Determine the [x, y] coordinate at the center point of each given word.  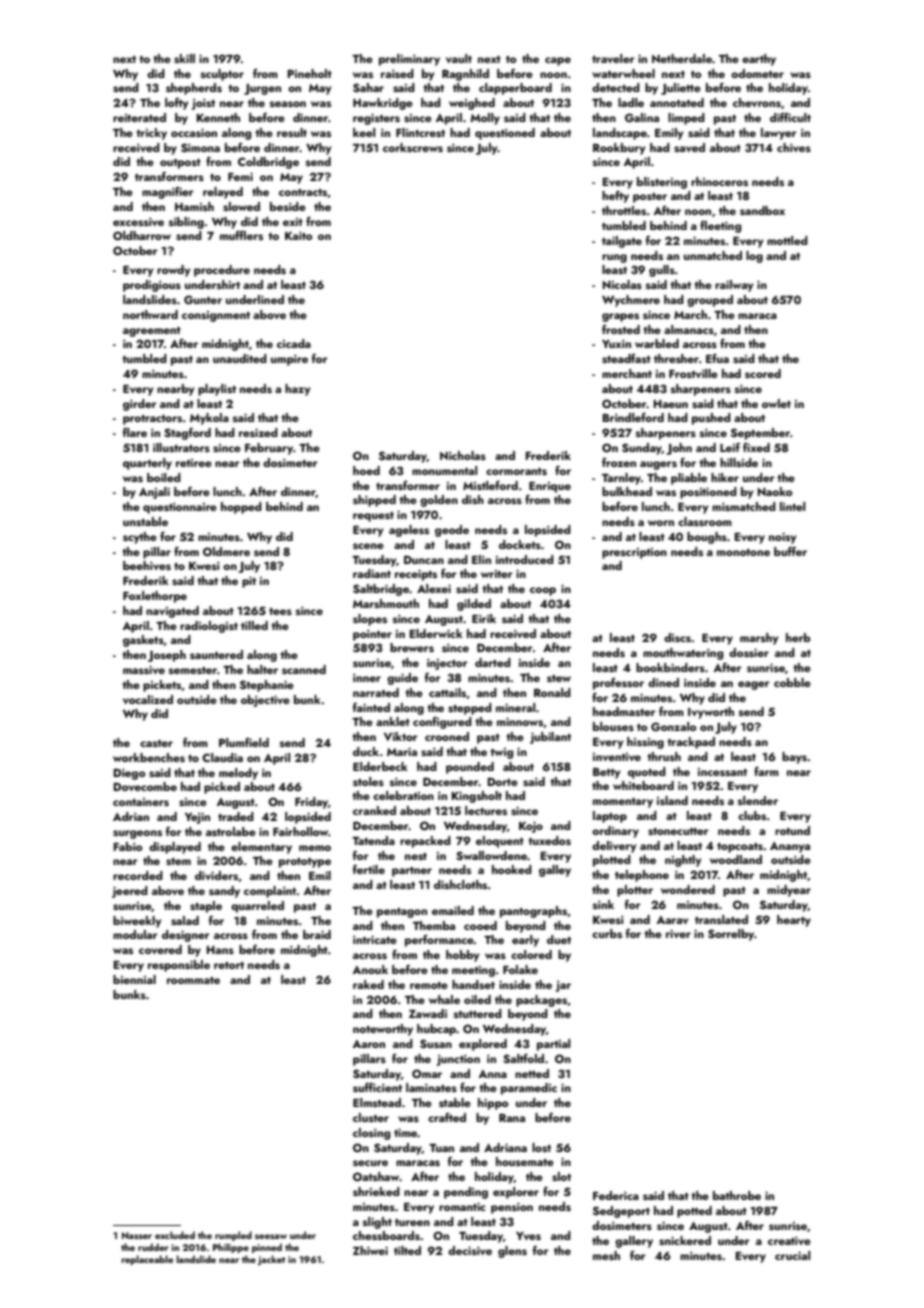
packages [541, 1001]
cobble [792, 682]
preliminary [409, 60]
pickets [162, 686]
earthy [759, 60]
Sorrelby [731, 935]
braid [317, 934]
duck [366, 751]
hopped [241, 508]
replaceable [147, 1260]
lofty [176, 103]
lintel [792, 506]
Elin [481, 559]
